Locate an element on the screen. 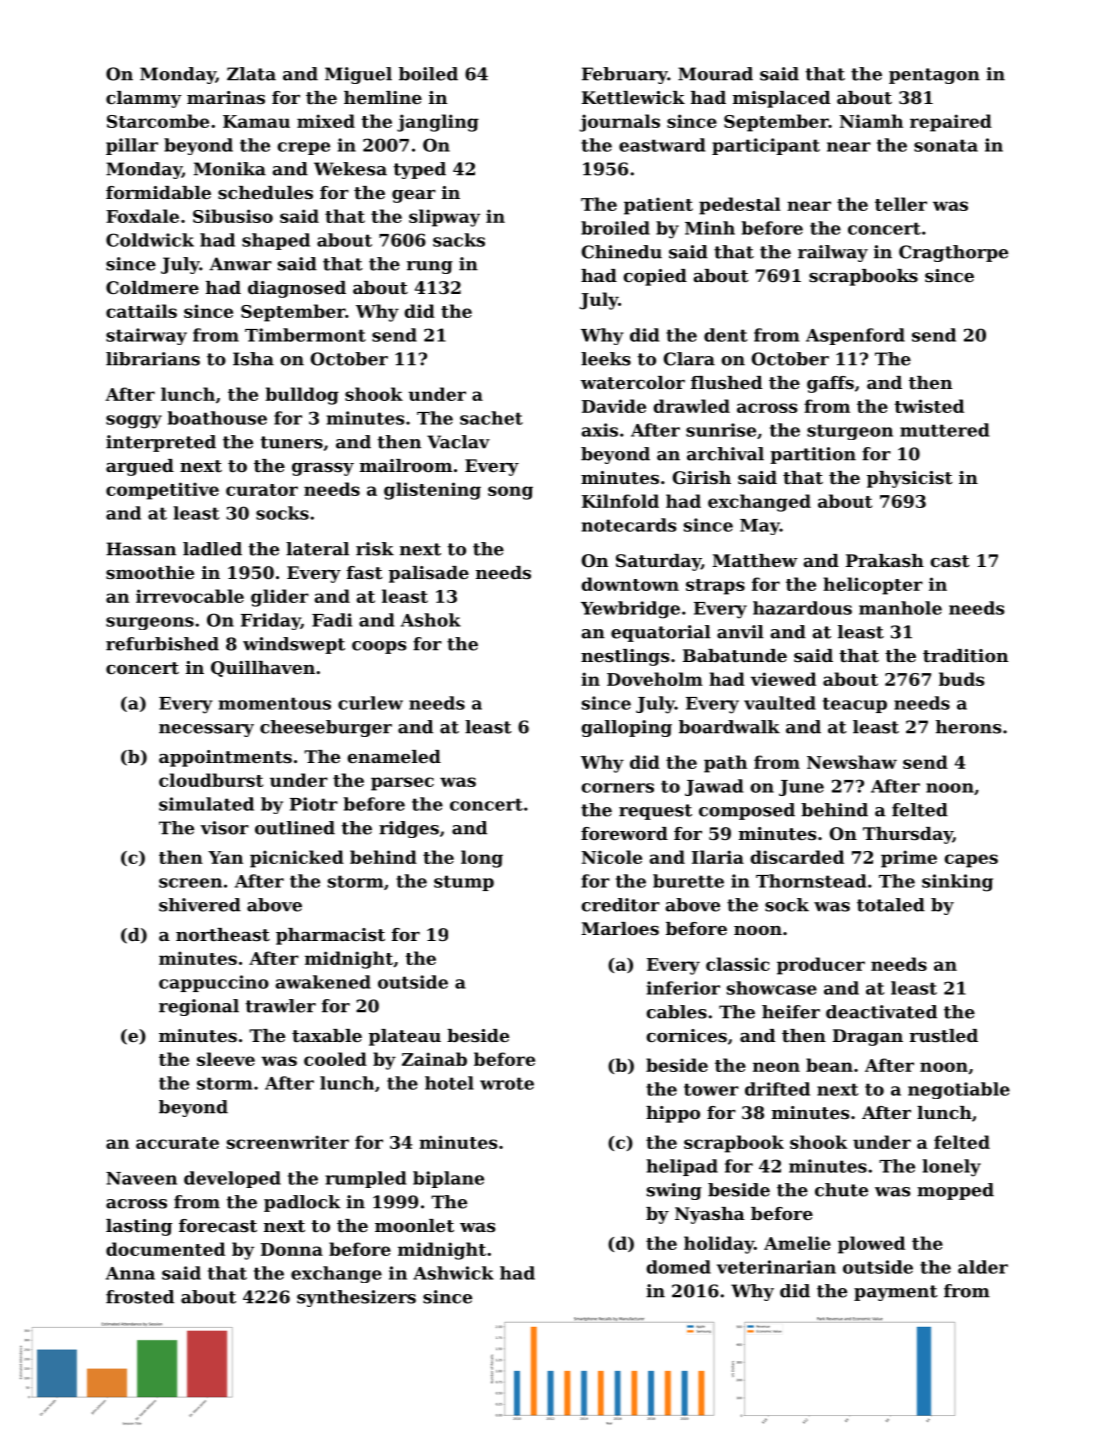  Marloes is located at coordinates (620, 928).
